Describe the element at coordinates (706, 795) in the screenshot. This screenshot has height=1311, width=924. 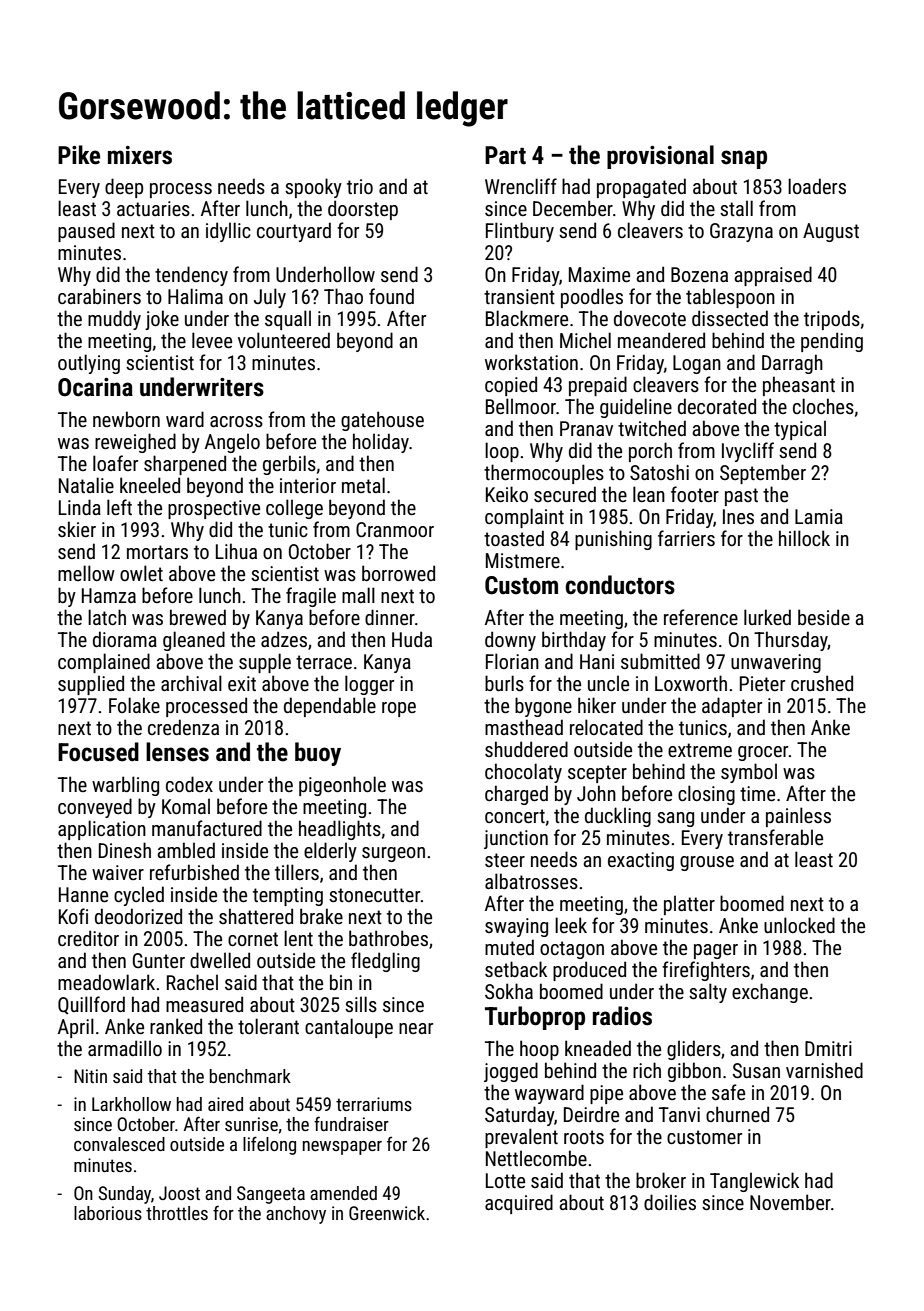
I see `closing` at that location.
